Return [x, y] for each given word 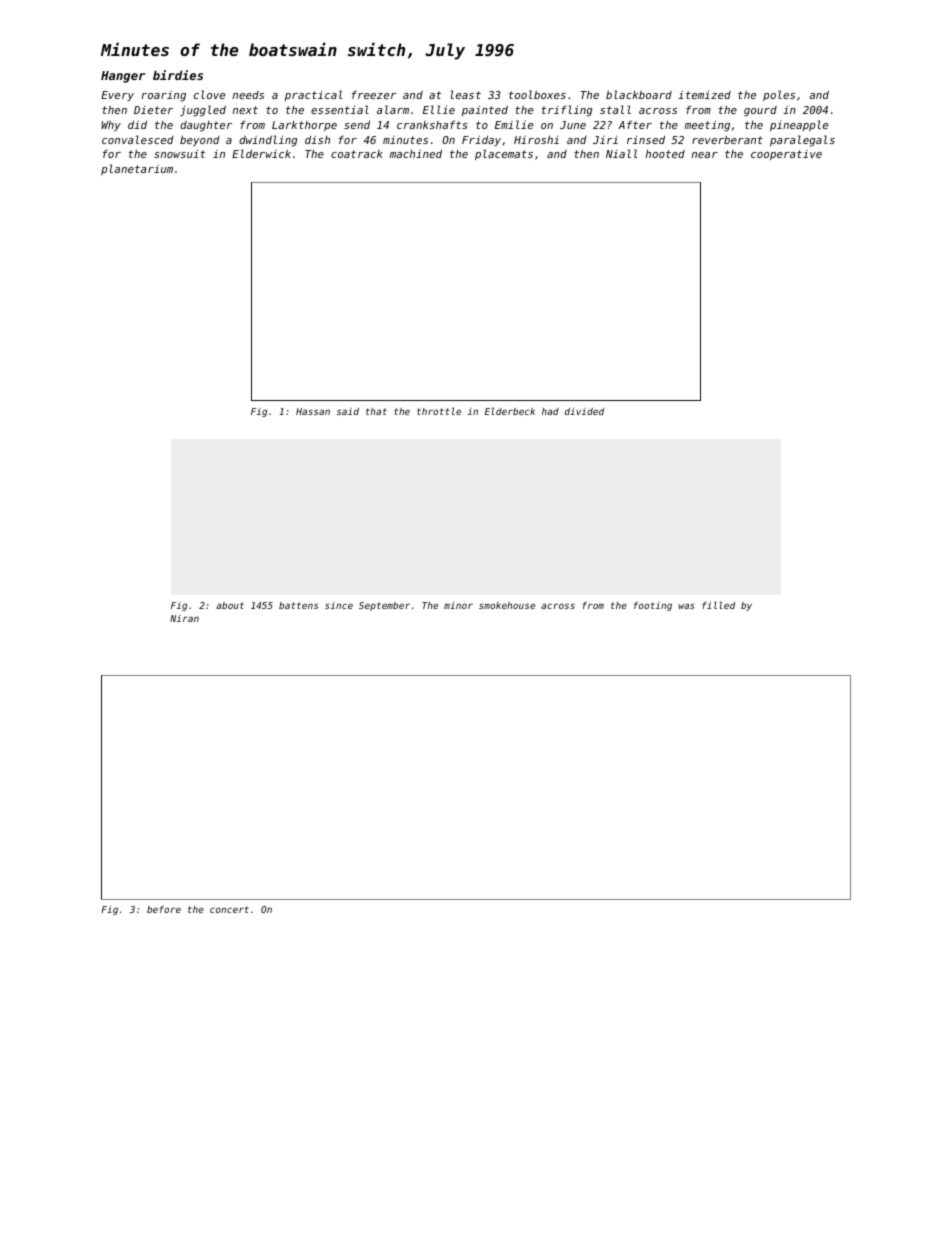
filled [718, 605]
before [164, 909]
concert [229, 909]
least [466, 94]
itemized [704, 94]
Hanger [123, 77]
